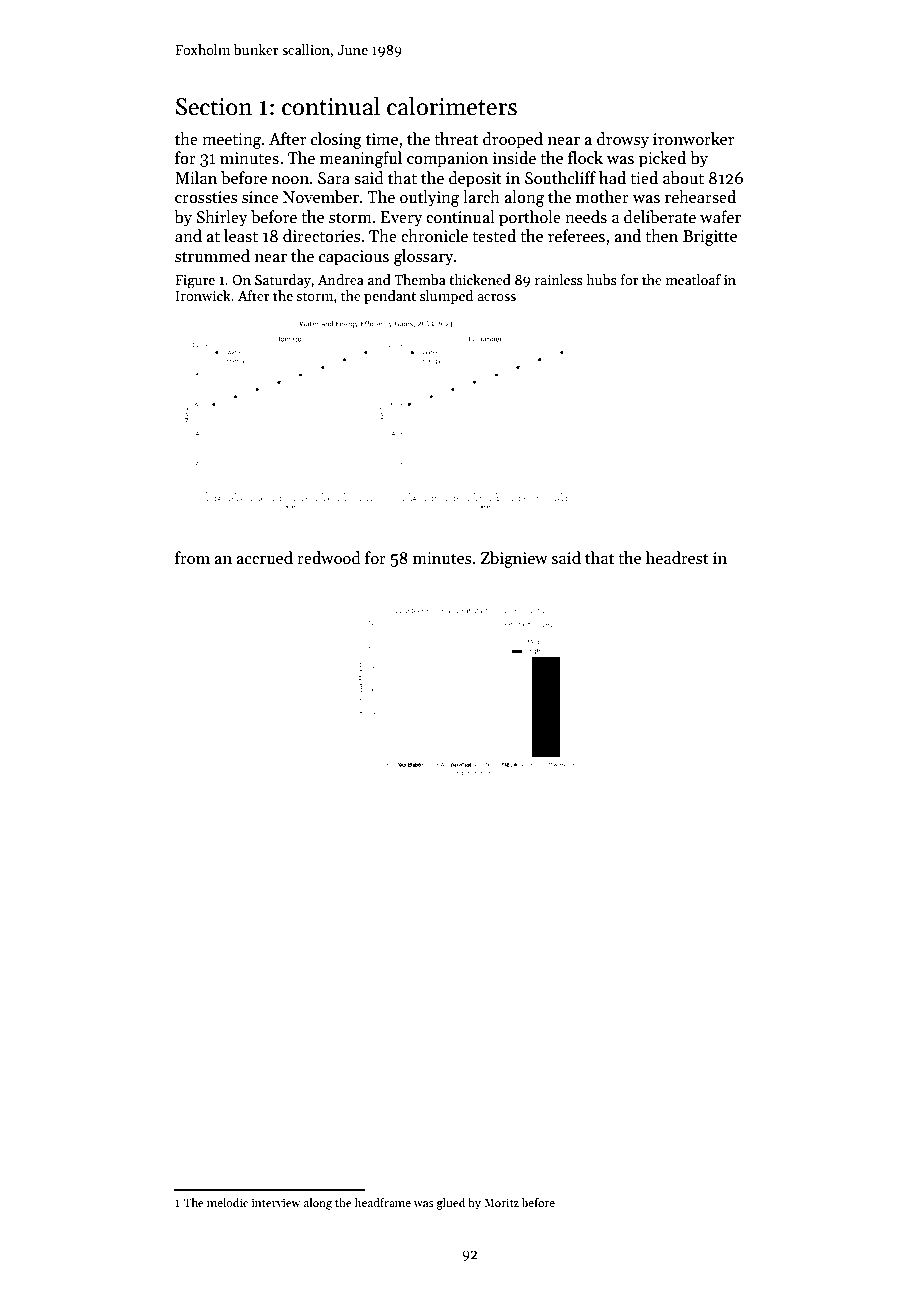  What do you see at coordinates (677, 558) in the screenshot?
I see `headrest` at bounding box center [677, 558].
